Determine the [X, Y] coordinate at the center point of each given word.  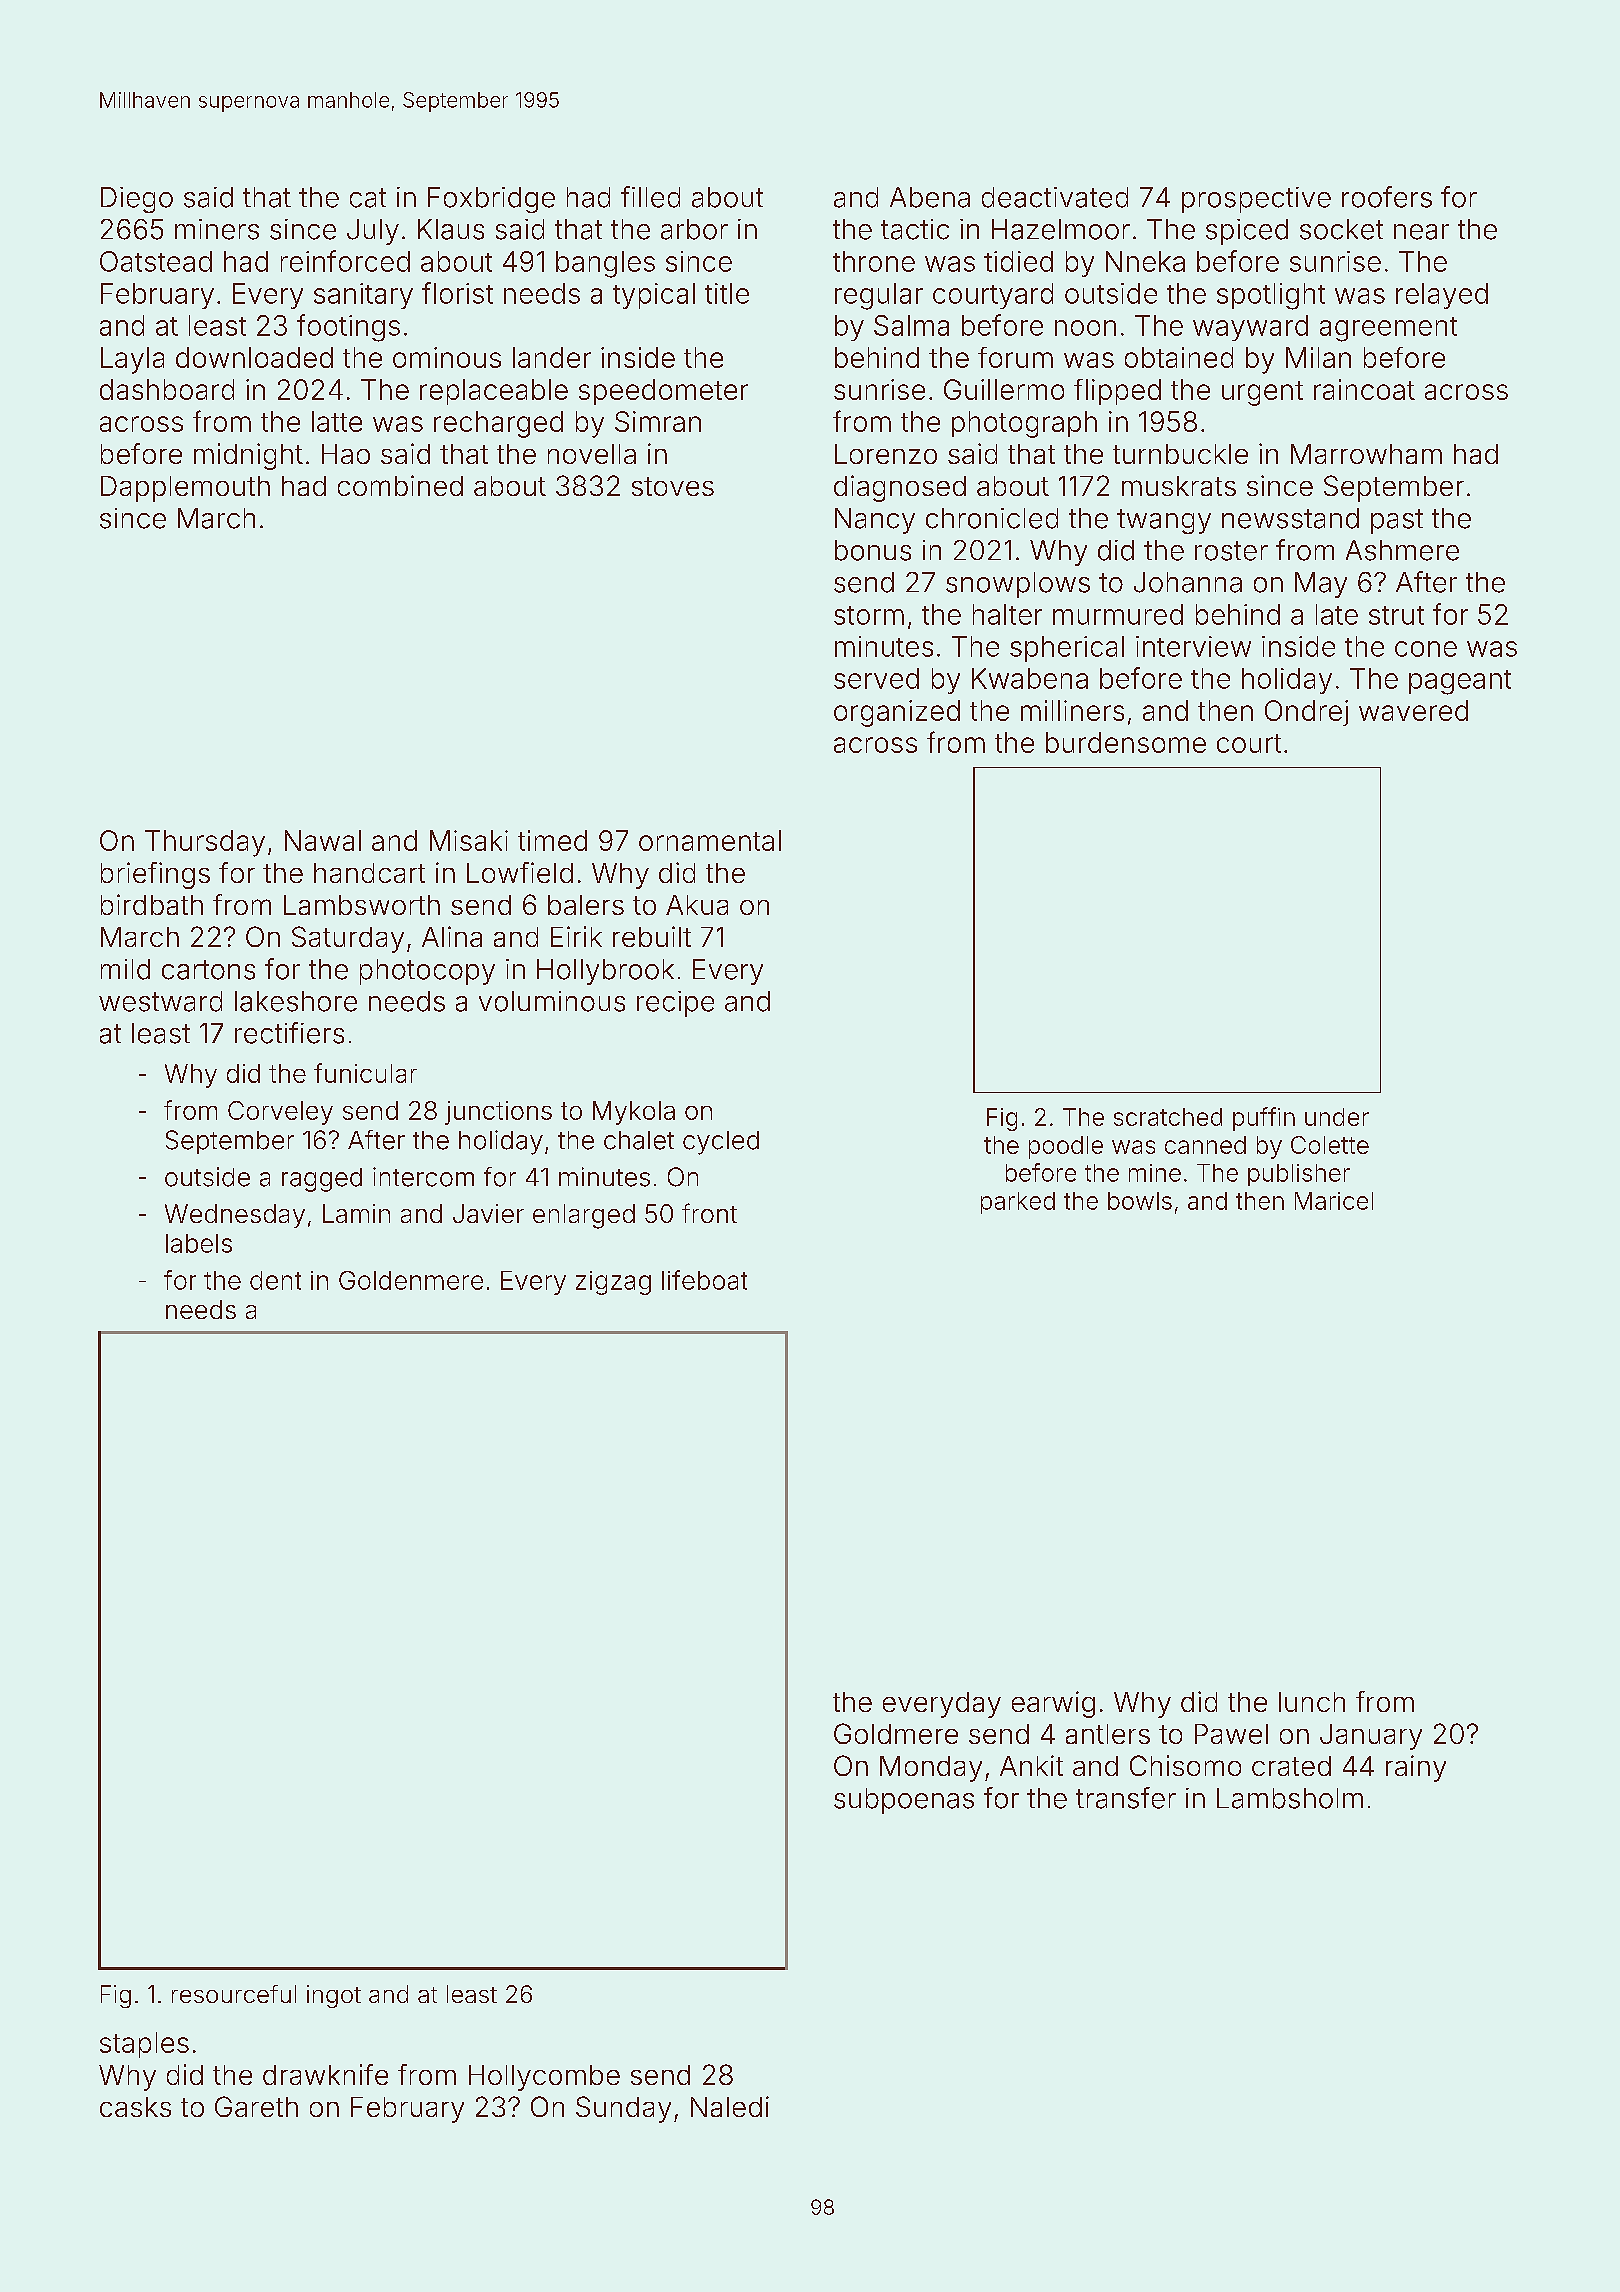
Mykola [634, 1113]
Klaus [451, 229]
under [1337, 1117]
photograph [1024, 424]
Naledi [730, 2106]
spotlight [1271, 296]
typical [654, 296]
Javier [488, 1213]
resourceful [234, 1994]
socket [1341, 229]
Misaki [469, 840]
